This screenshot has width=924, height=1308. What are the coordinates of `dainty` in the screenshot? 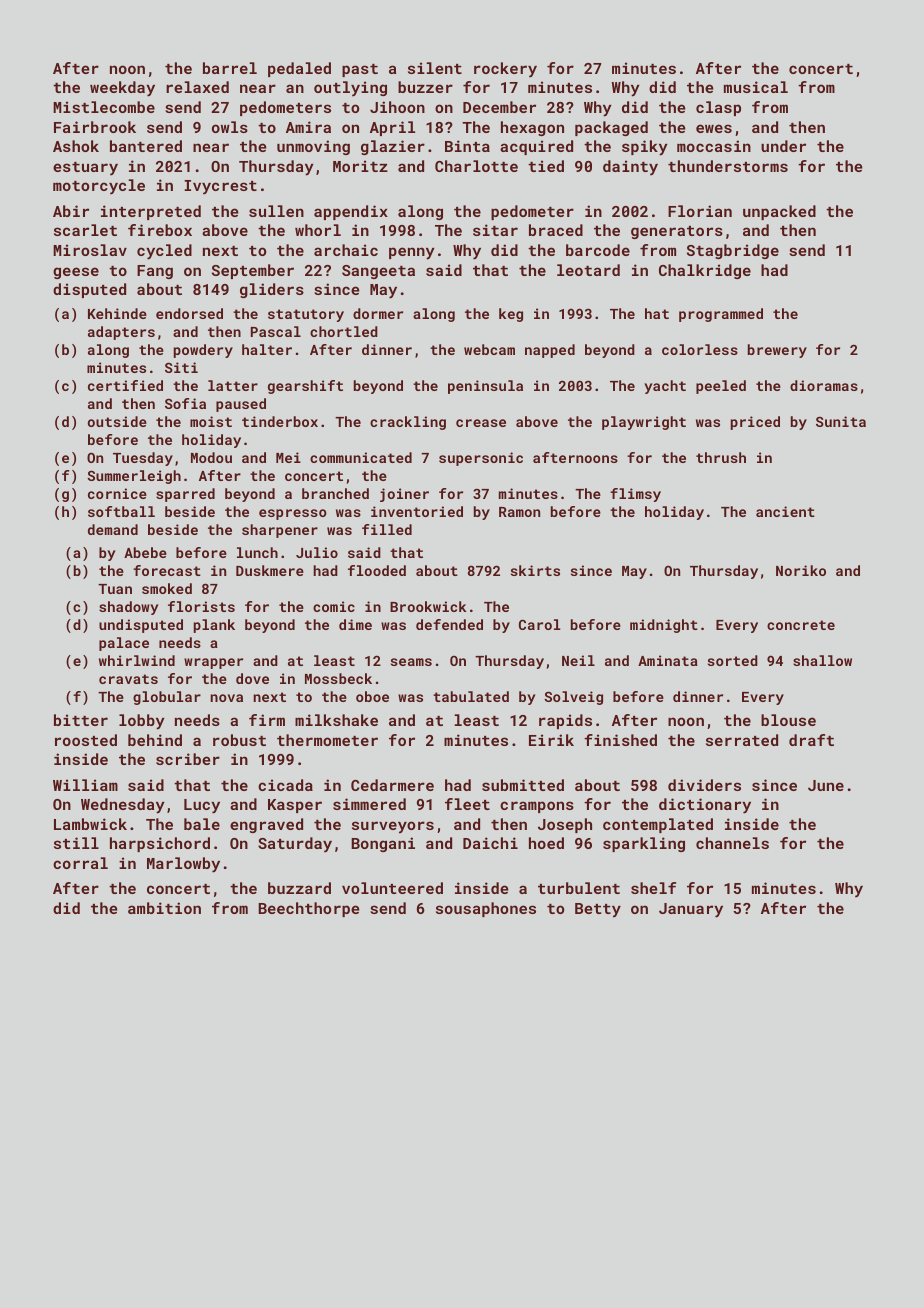 It's located at (630, 168).
